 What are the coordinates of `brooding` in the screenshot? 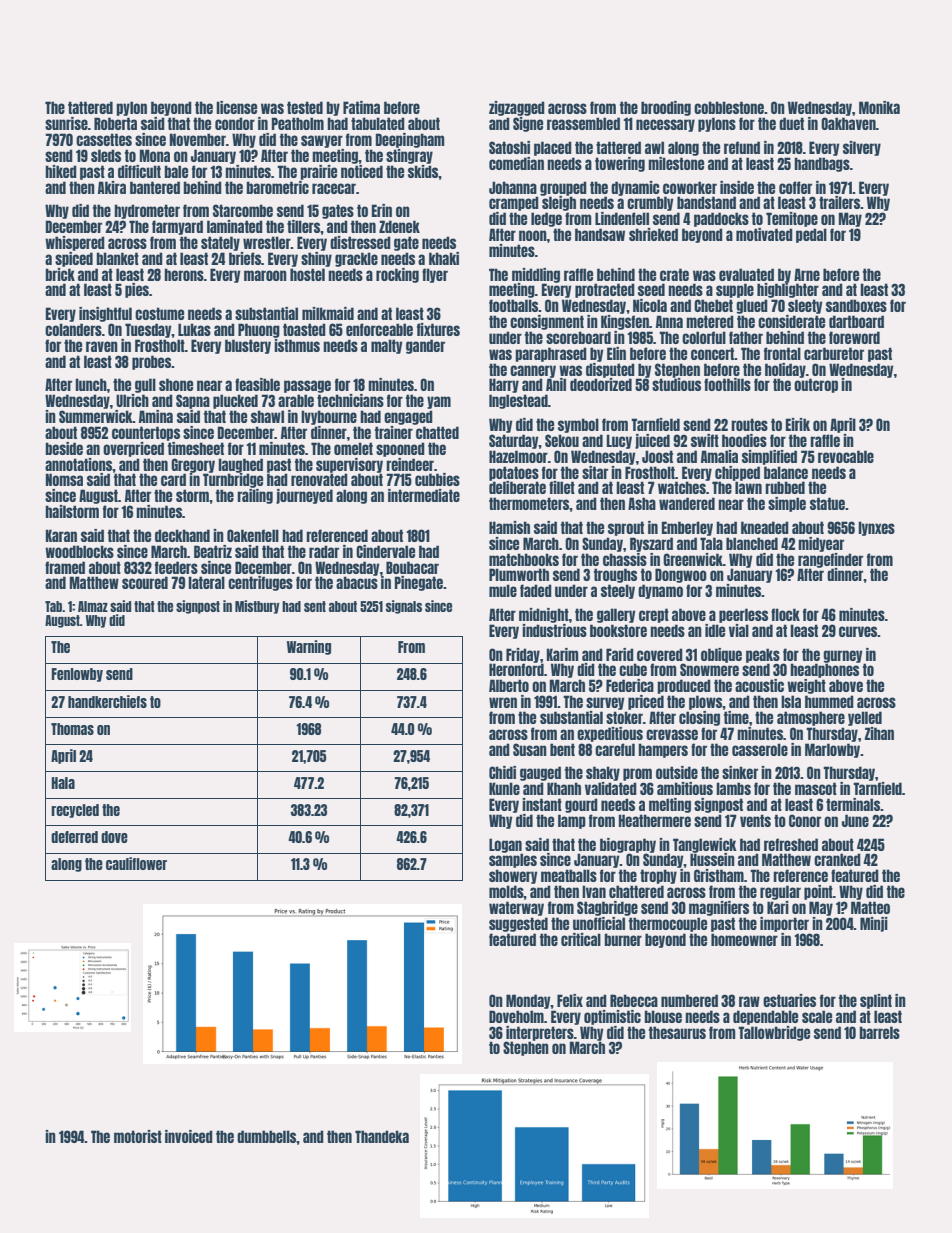 It's located at (666, 108).
